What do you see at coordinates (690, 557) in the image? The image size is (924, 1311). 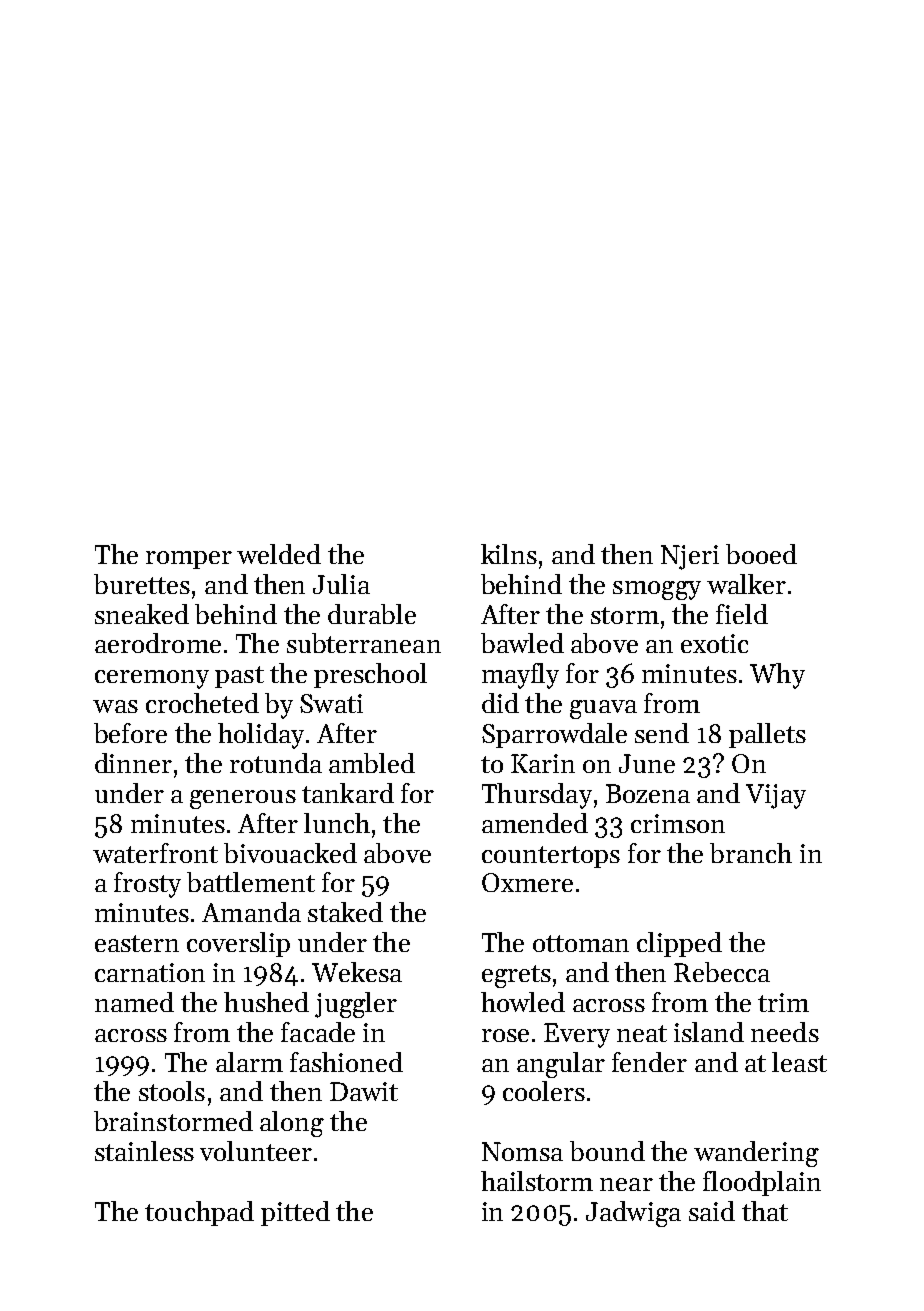 I see `Njeri` at bounding box center [690, 557].
